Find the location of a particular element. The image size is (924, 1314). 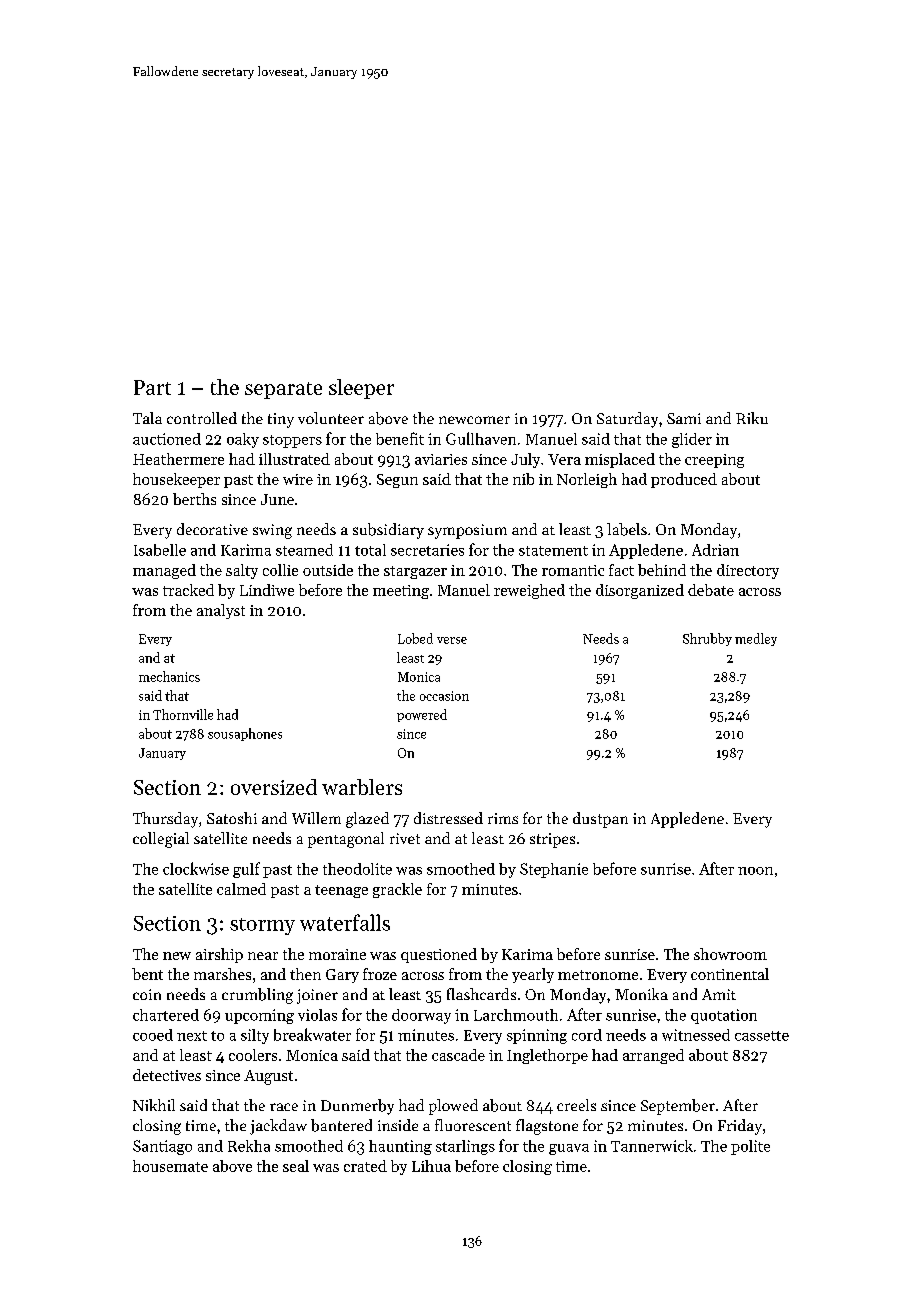

debate is located at coordinates (711, 590).
